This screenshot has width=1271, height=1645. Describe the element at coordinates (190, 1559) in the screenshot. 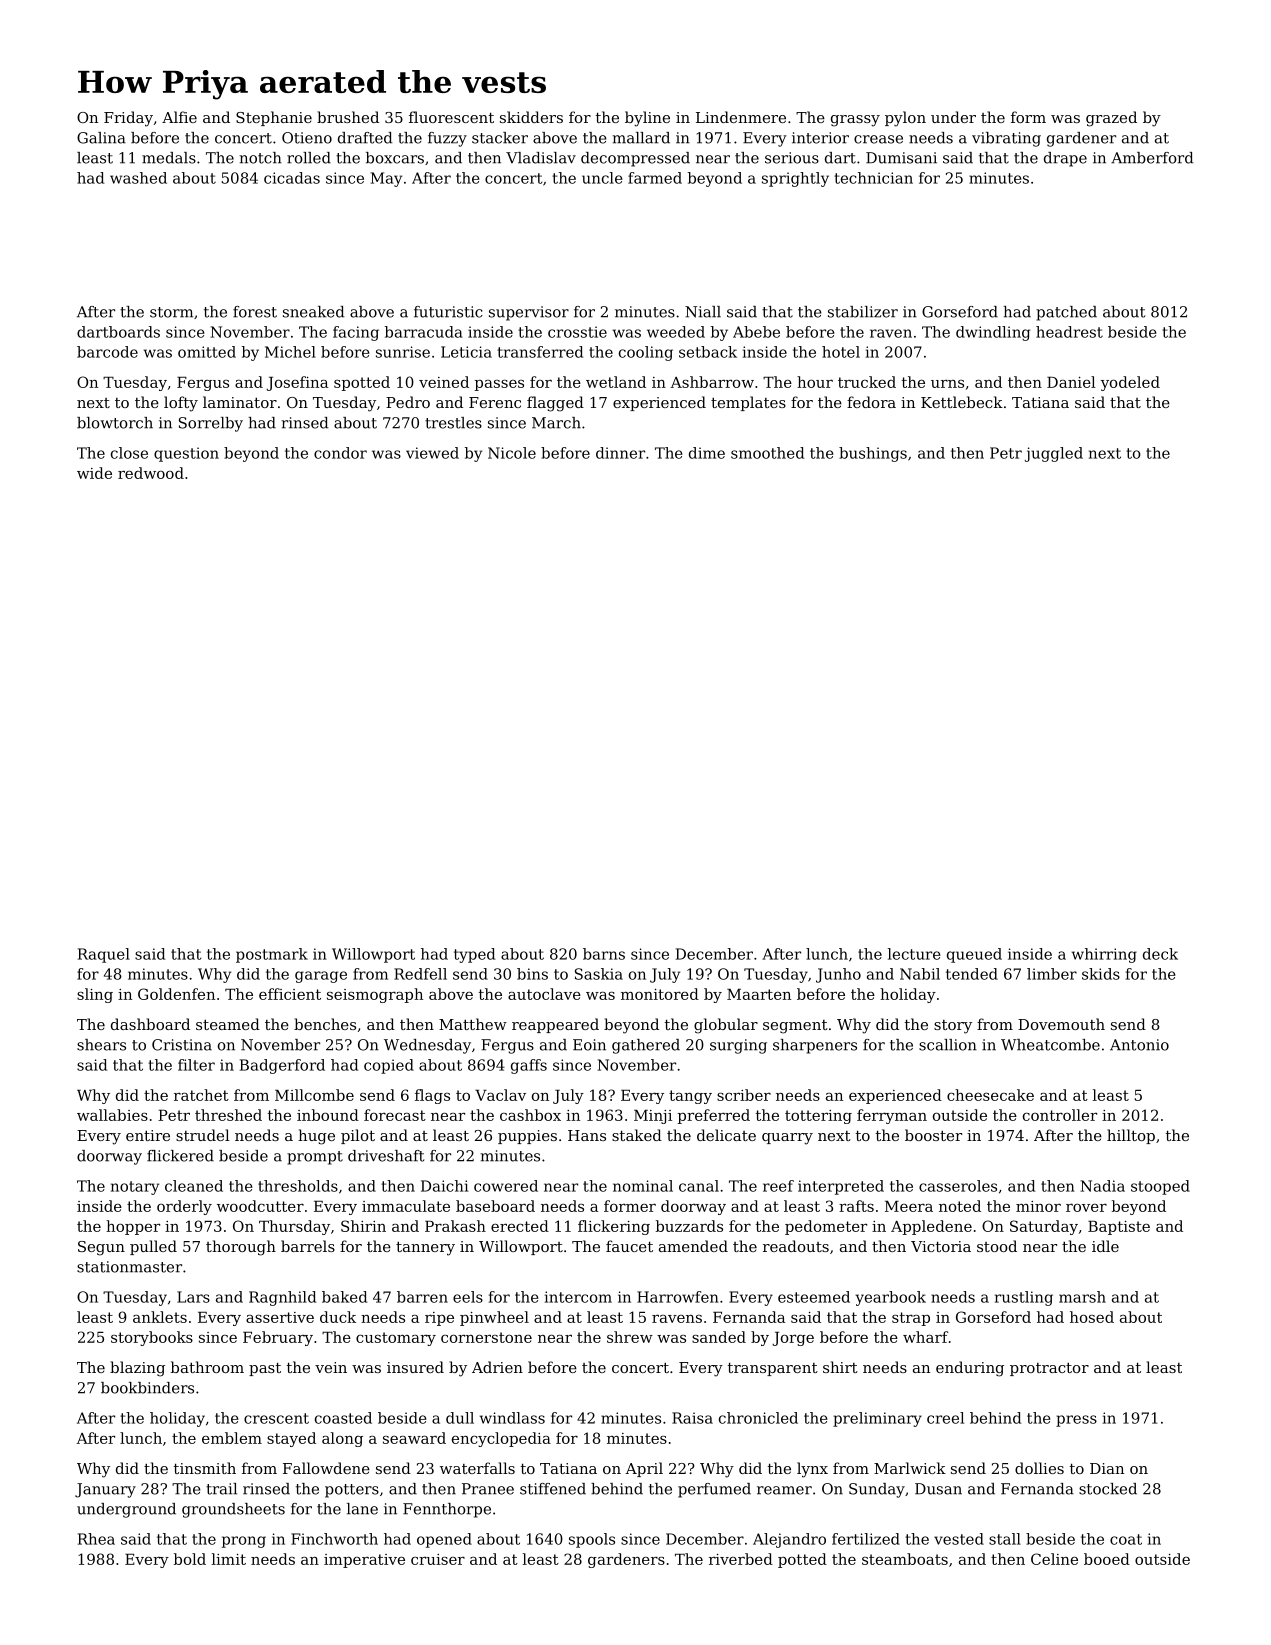

I see `bold` at that location.
